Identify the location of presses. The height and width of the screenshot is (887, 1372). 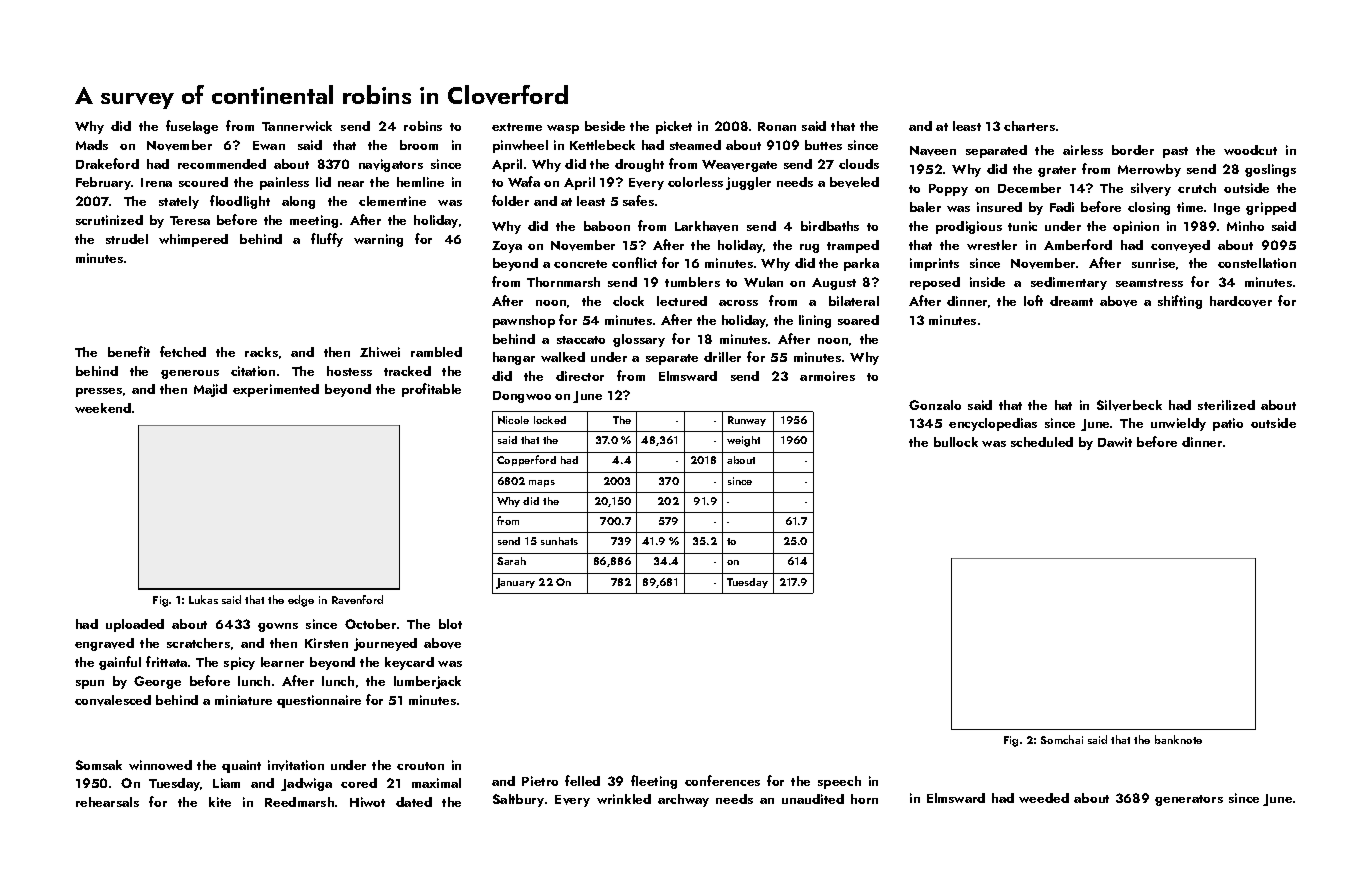
(99, 392).
